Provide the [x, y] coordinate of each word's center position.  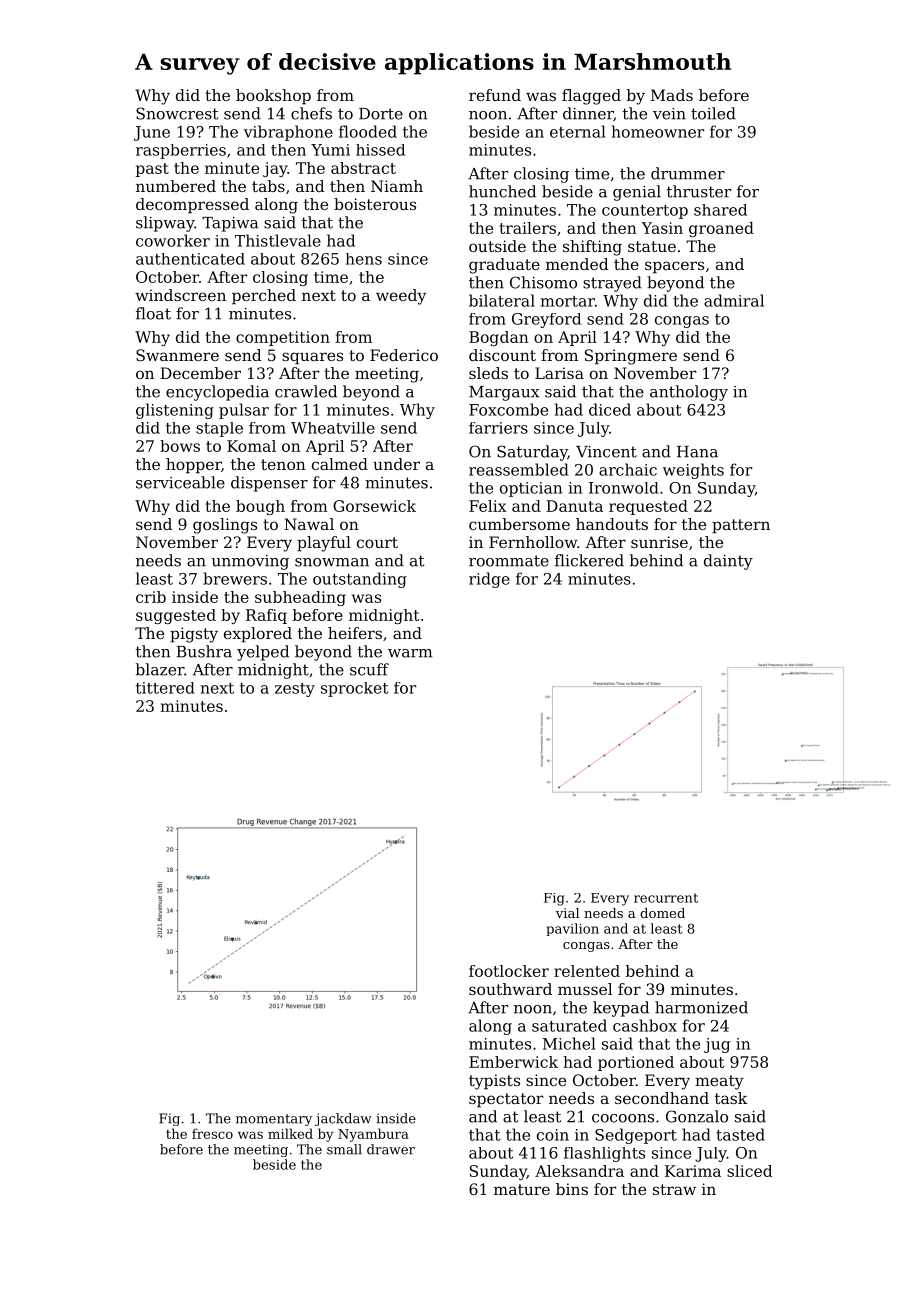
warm [410, 653]
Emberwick [513, 1062]
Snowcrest [177, 113]
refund [495, 95]
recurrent [666, 898]
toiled [713, 113]
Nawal [309, 524]
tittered [165, 688]
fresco [212, 1133]
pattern [741, 526]
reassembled [519, 469]
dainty [728, 562]
